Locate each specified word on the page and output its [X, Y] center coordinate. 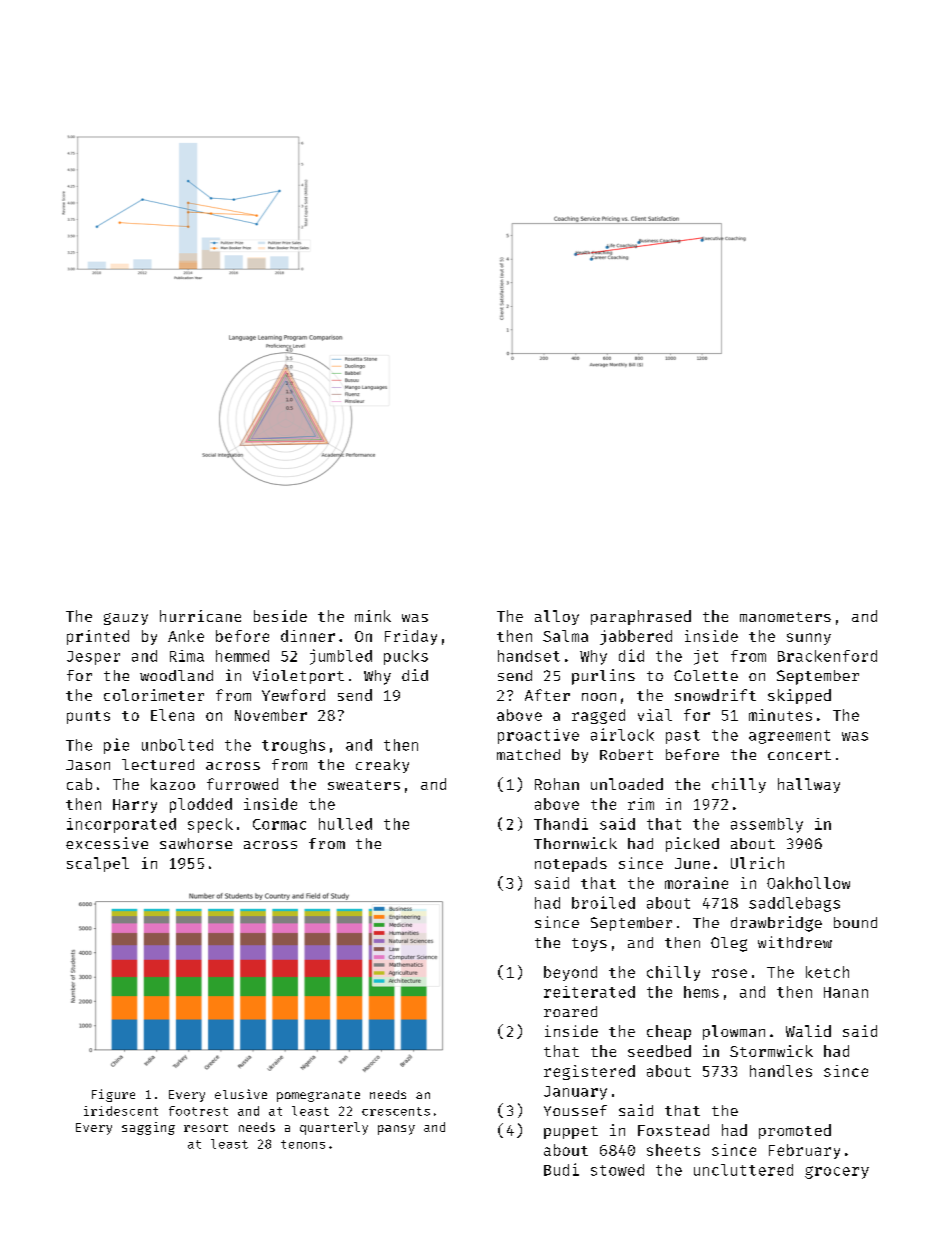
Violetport [298, 676]
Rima [187, 656]
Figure [113, 1095]
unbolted [177, 745]
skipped [799, 696]
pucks [406, 657]
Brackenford [827, 656]
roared [570, 1011]
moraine [696, 883]
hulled [345, 824]
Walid [808, 1031]
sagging [148, 1128]
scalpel [98, 864]
